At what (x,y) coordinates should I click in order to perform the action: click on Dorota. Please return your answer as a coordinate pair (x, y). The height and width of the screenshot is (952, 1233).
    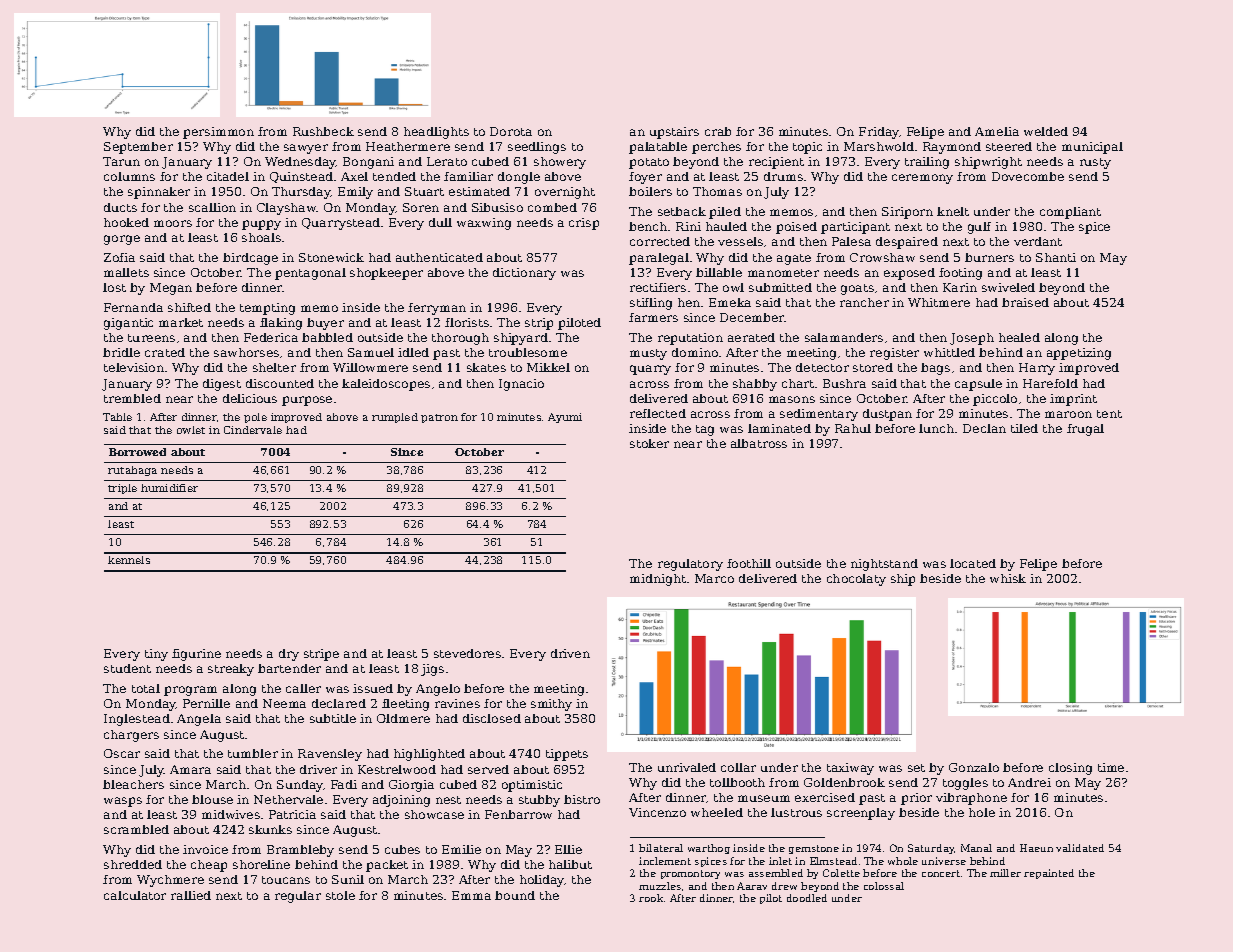
    Looking at the image, I should click on (511, 131).
